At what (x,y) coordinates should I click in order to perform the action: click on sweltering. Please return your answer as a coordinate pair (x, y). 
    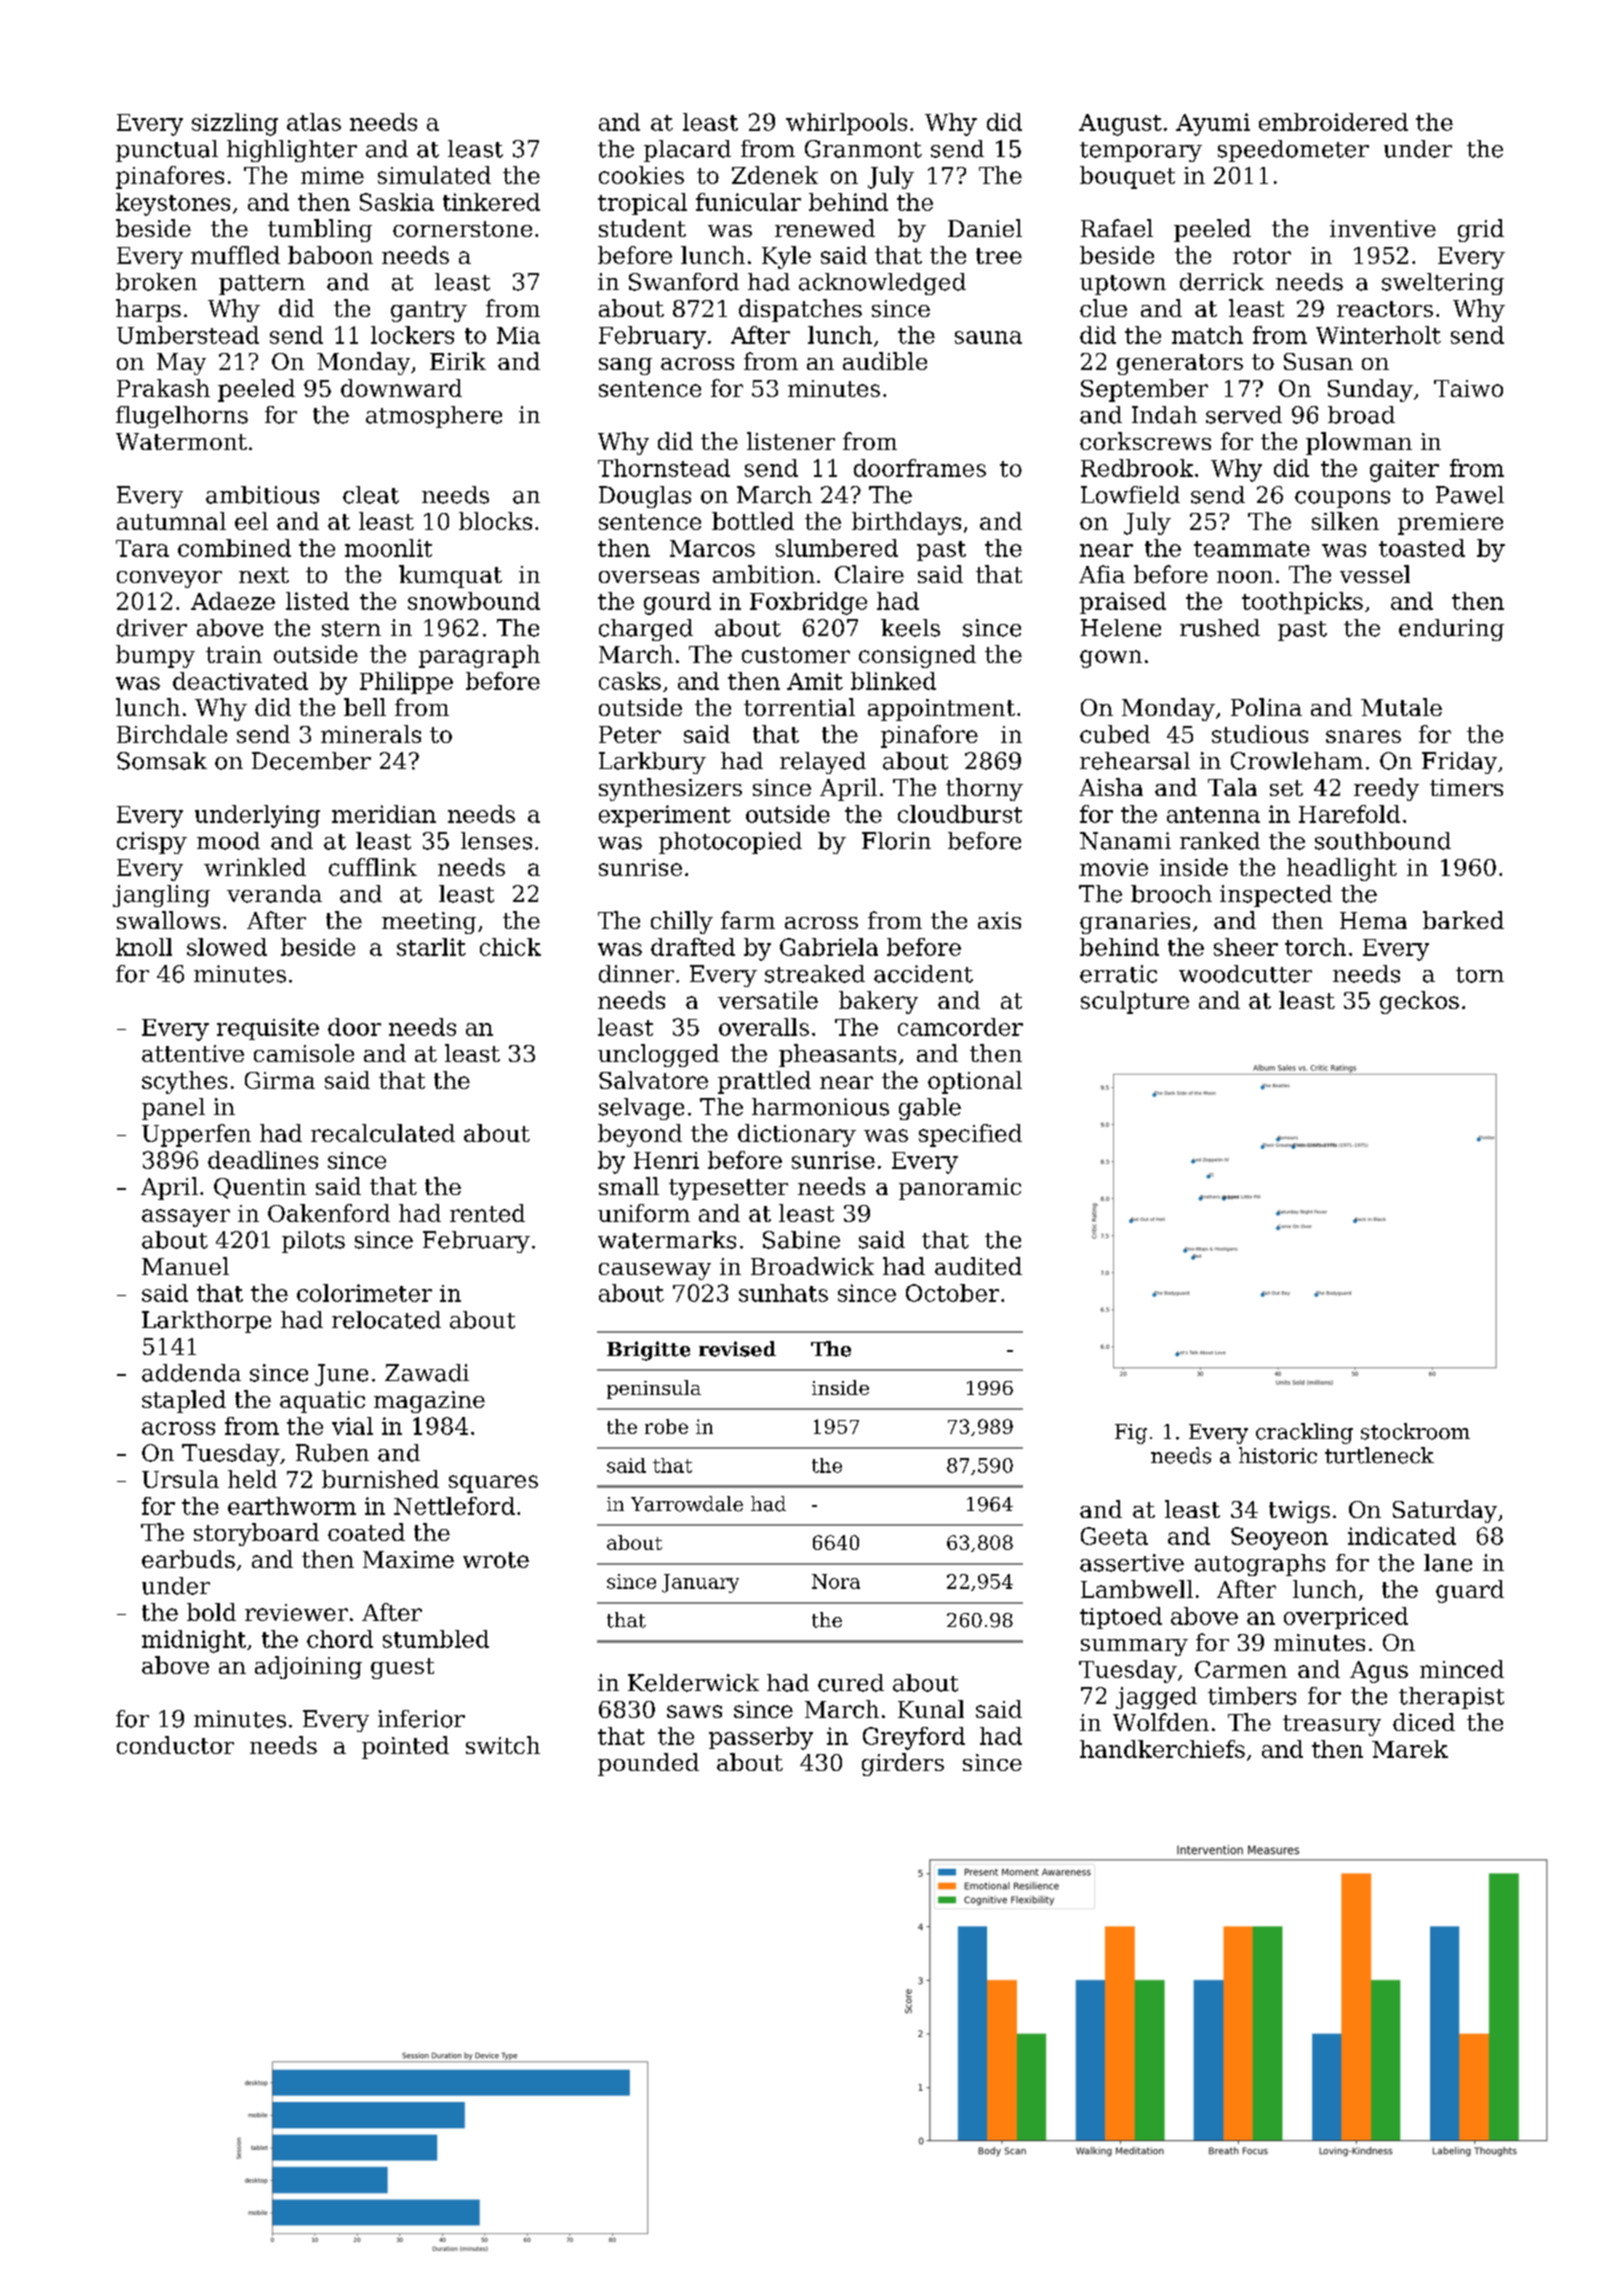
    Looking at the image, I should click on (1443, 284).
